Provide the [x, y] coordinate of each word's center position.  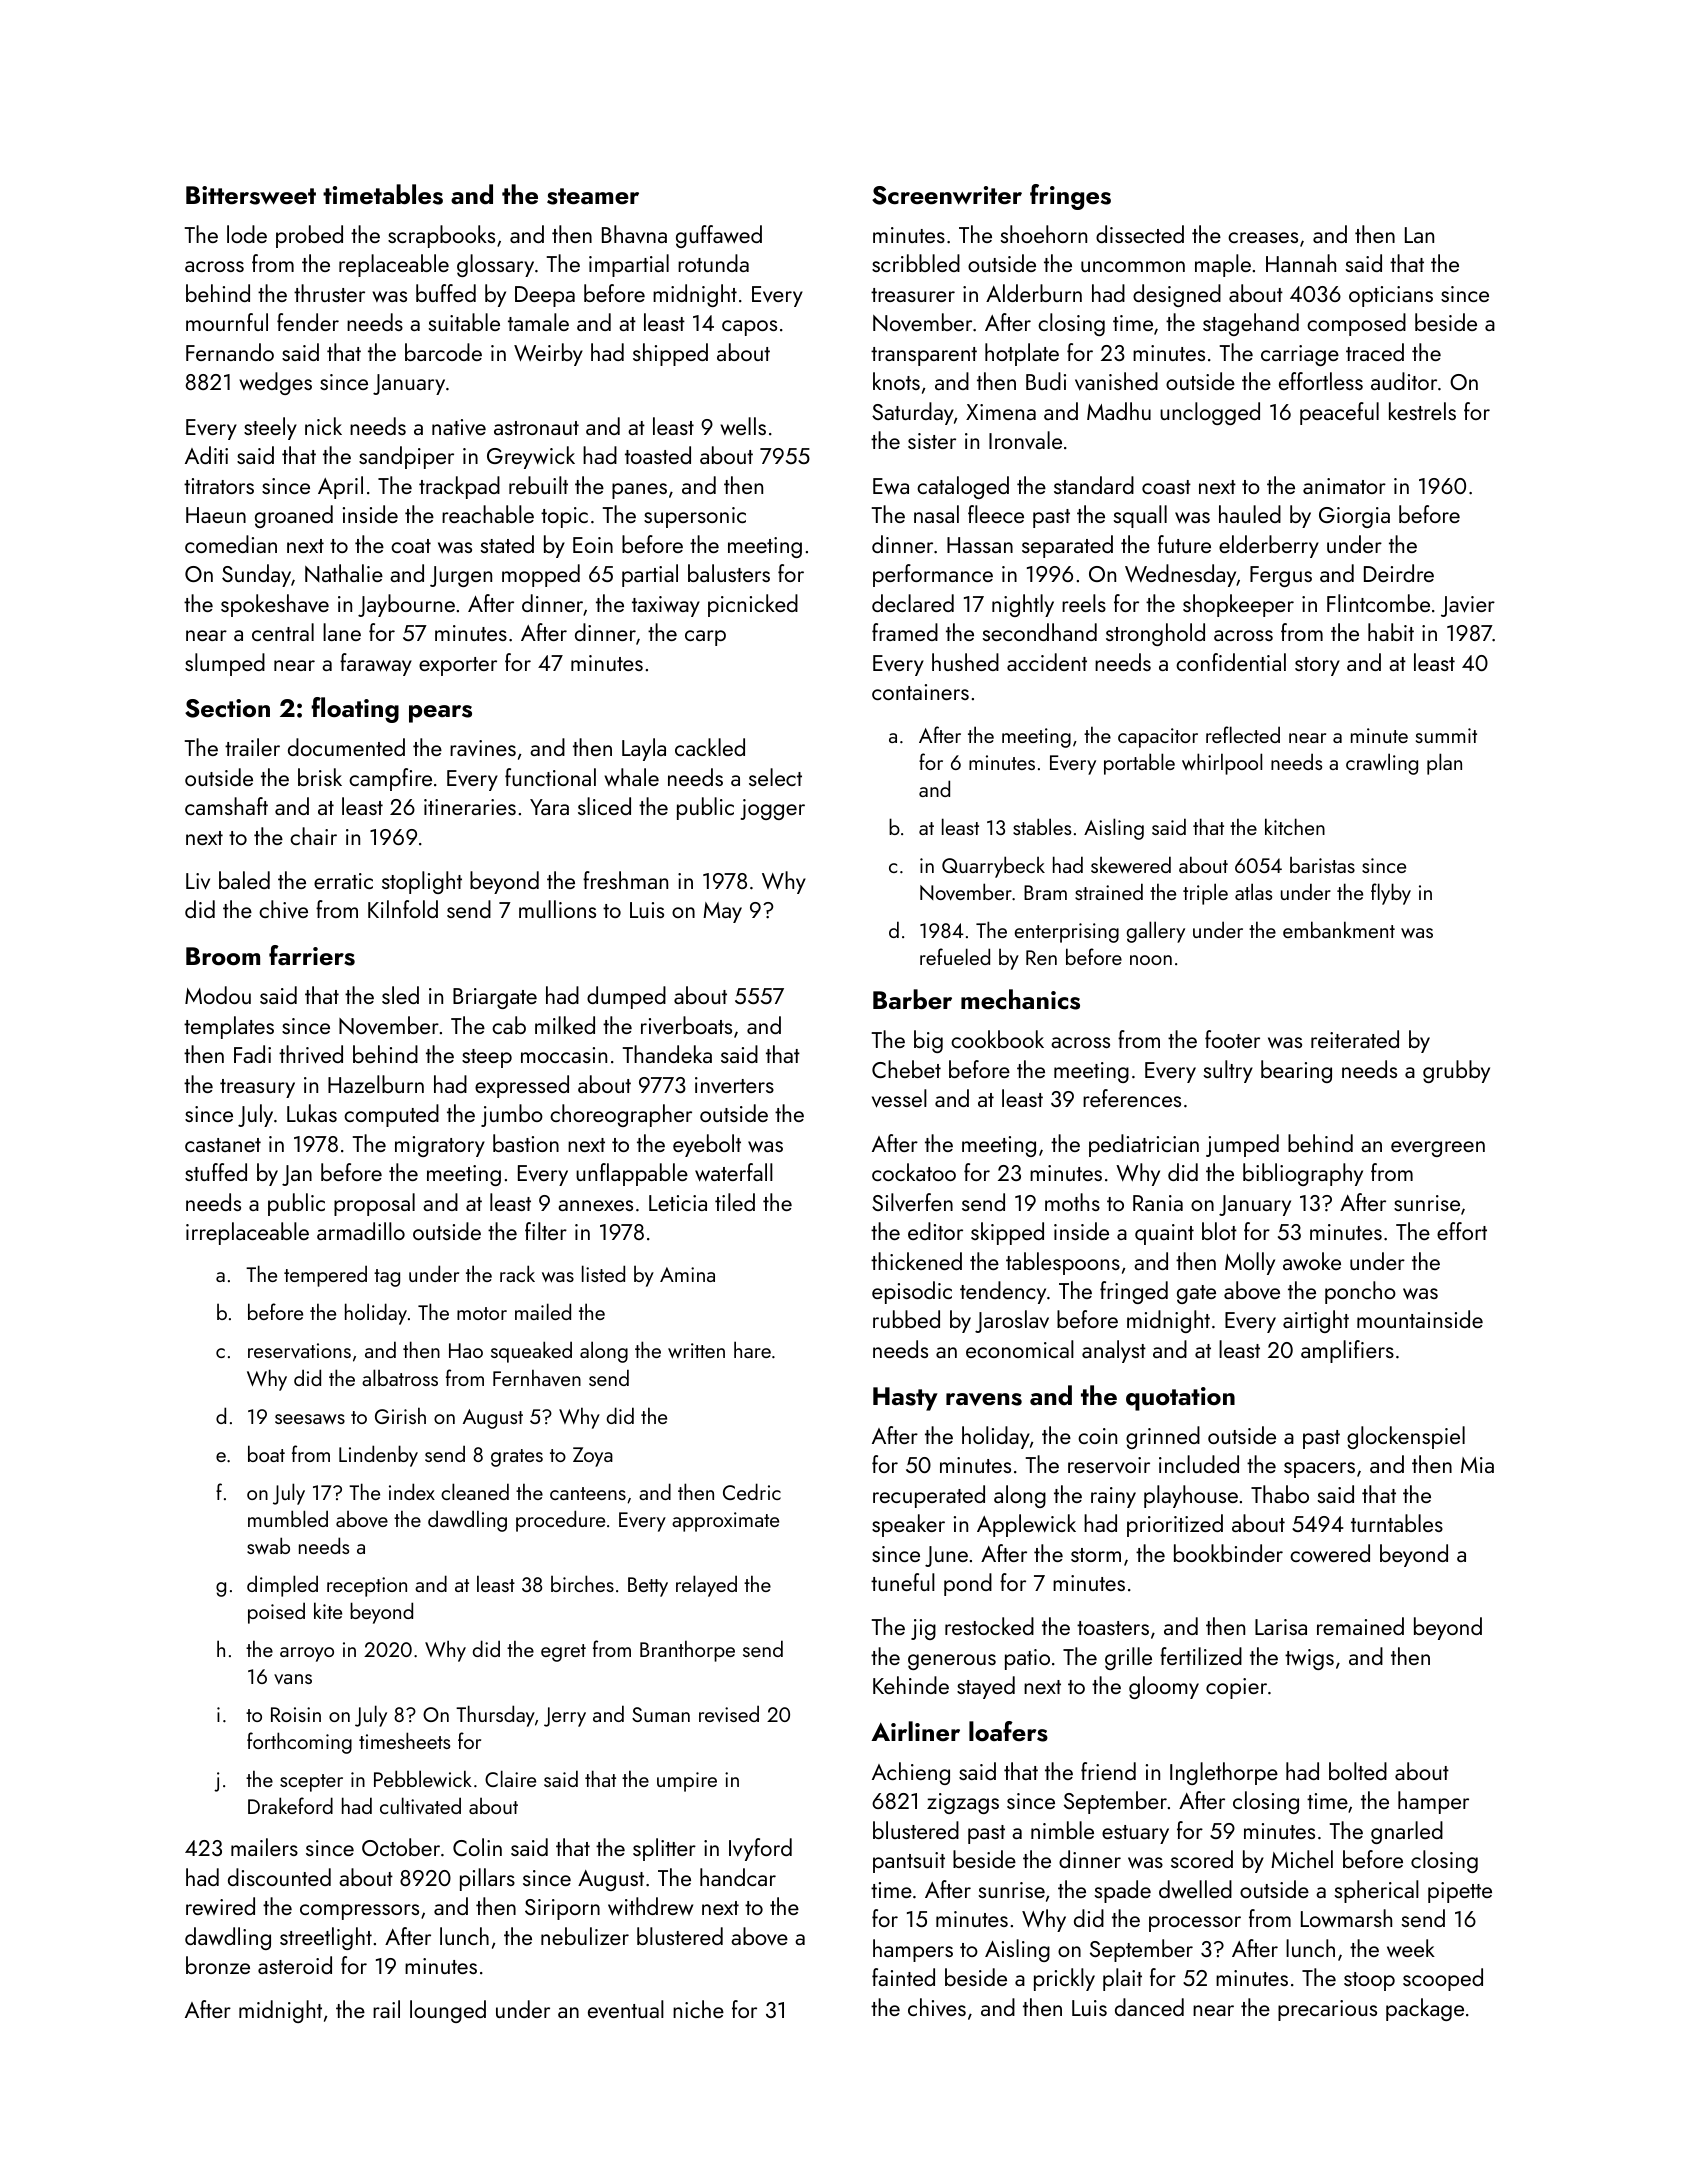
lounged [448, 2011]
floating [355, 710]
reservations [299, 1350]
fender [308, 322]
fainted [903, 1977]
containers [920, 692]
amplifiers [1347, 1351]
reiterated [1355, 1039]
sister [932, 441]
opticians [1391, 296]
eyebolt [707, 1145]
